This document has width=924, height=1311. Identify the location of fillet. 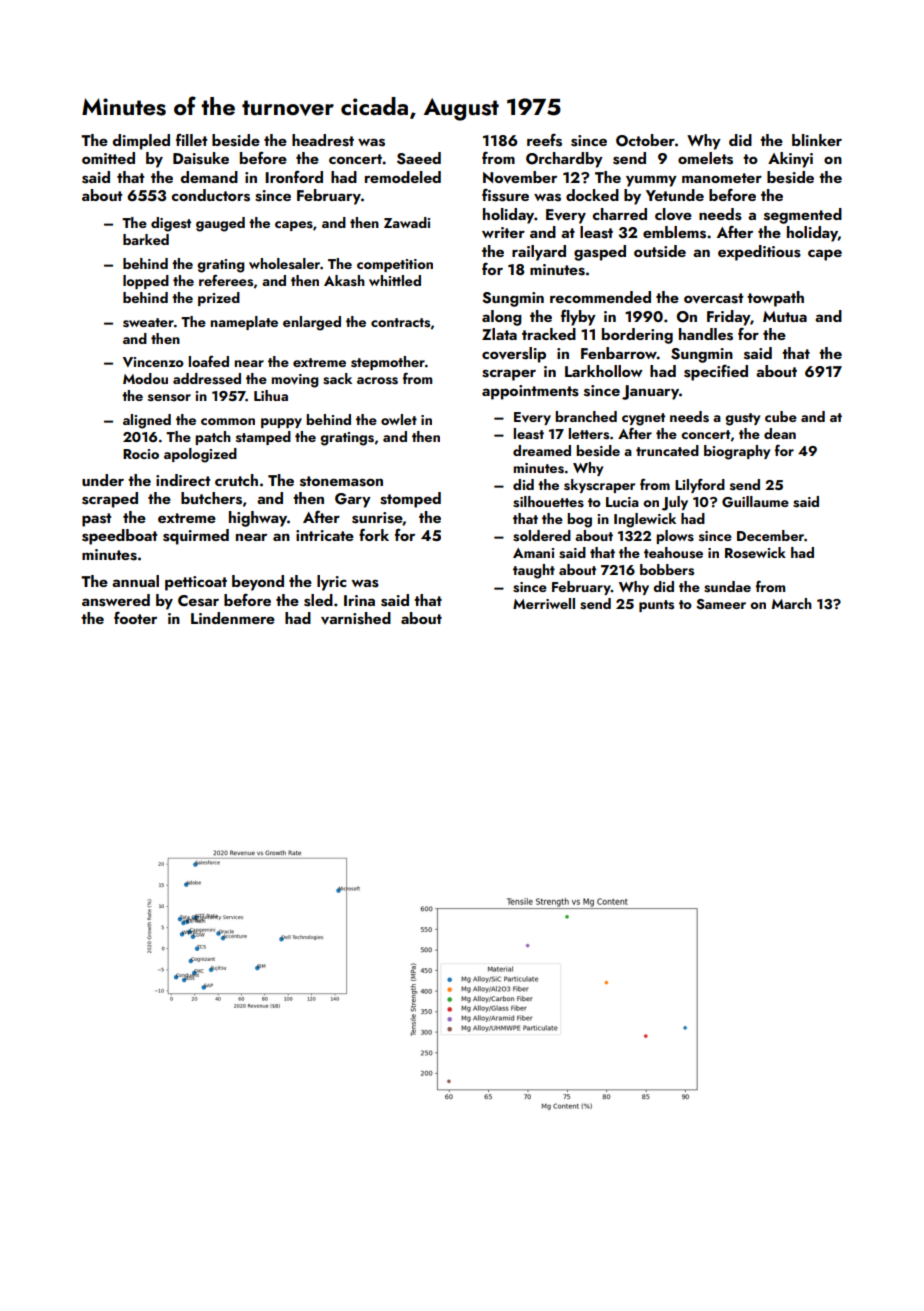
(191, 139).
